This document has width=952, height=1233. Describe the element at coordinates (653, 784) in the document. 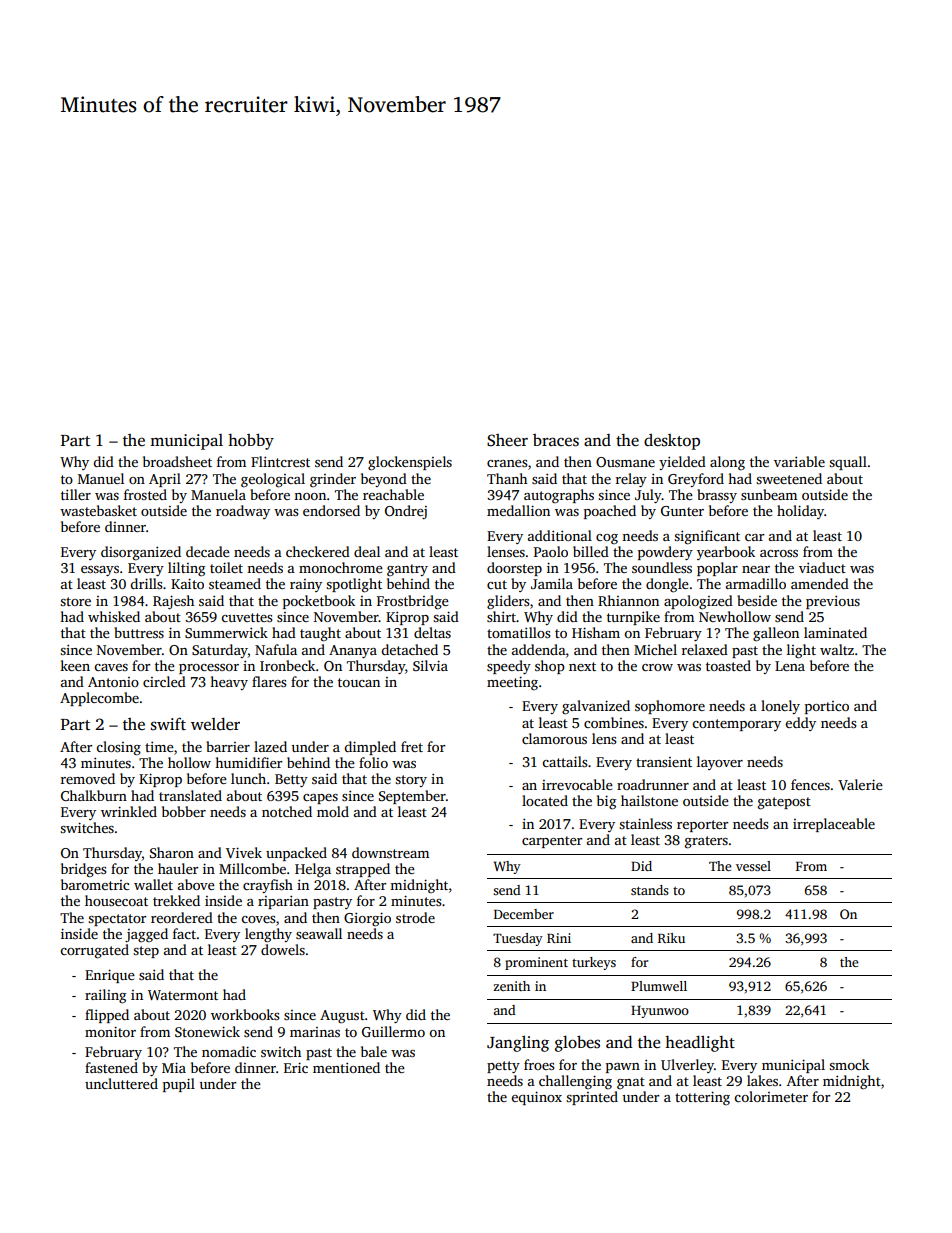

I see `roadrunner` at that location.
